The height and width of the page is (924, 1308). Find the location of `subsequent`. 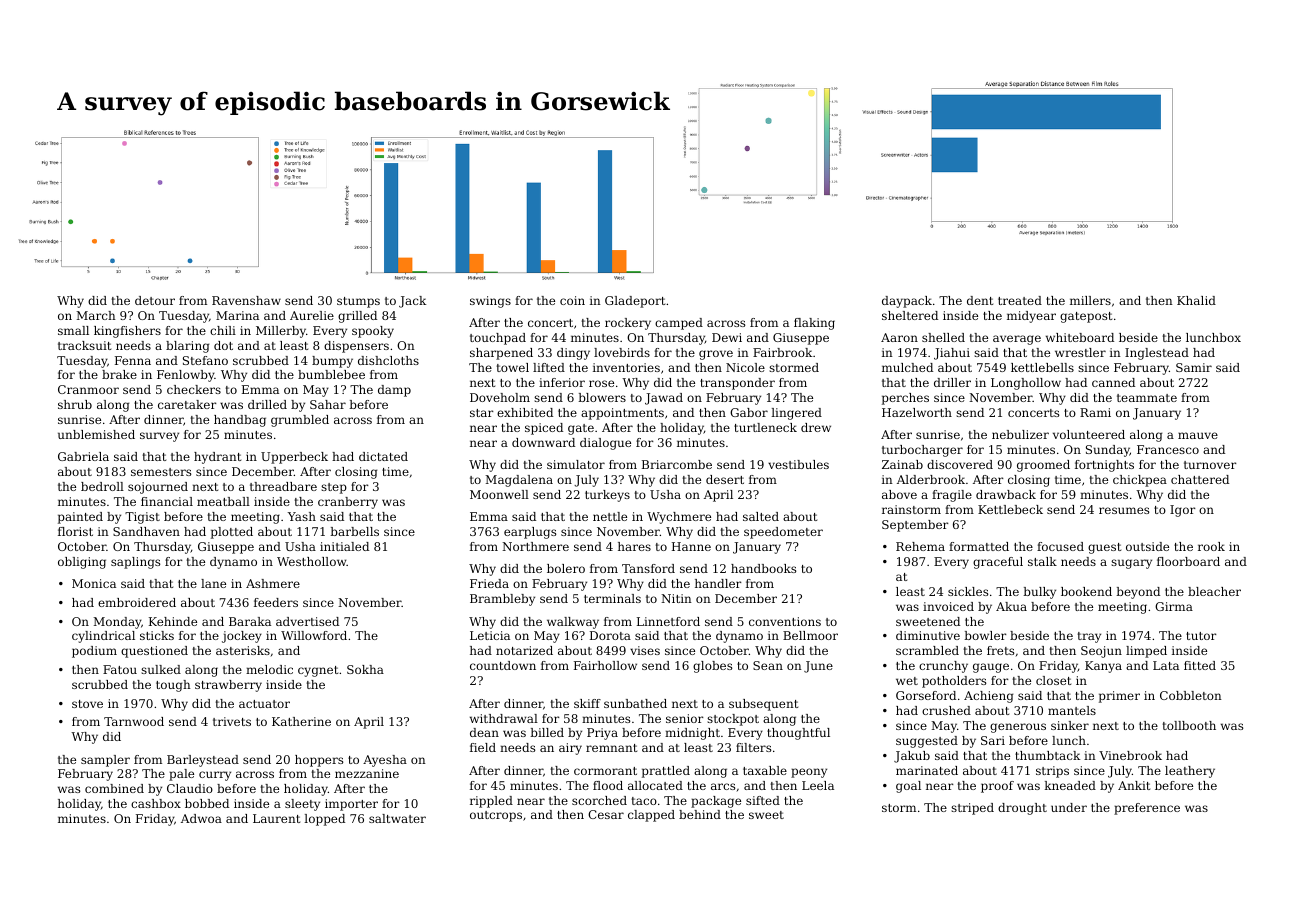

subsequent is located at coordinates (763, 705).
